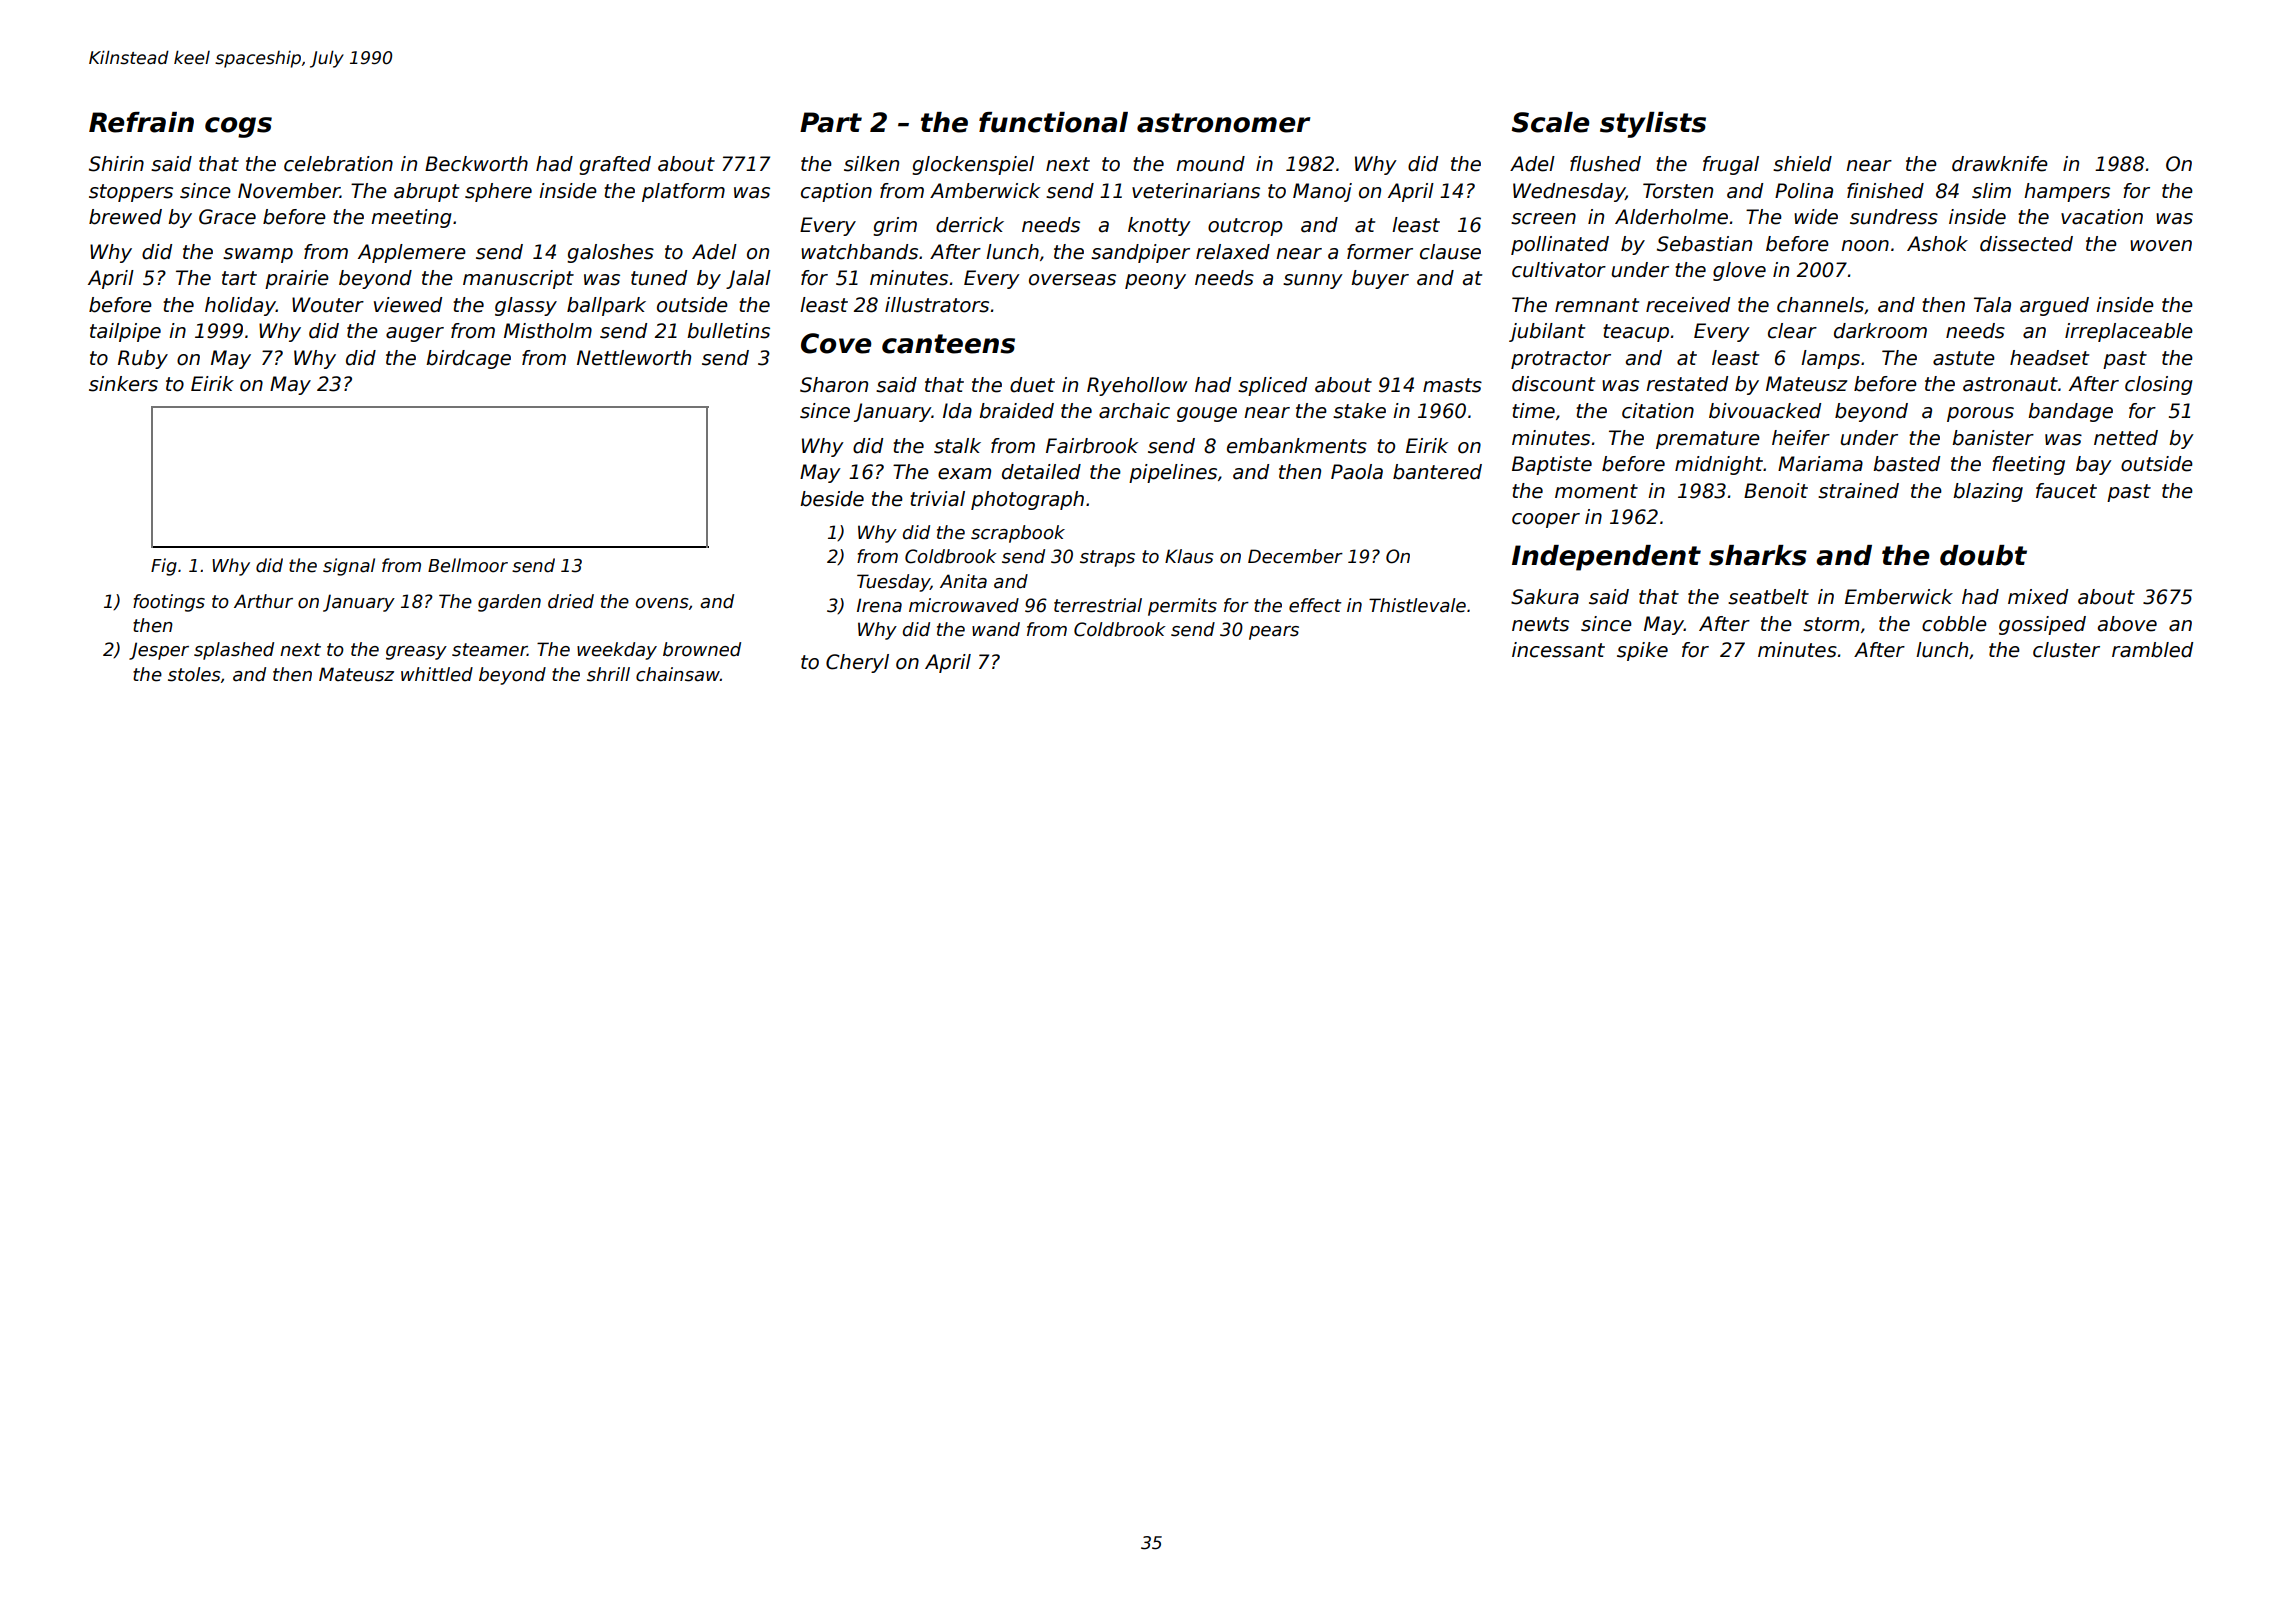 This image has height=1614, width=2282. What do you see at coordinates (141, 122) in the image?
I see `Refrain` at bounding box center [141, 122].
